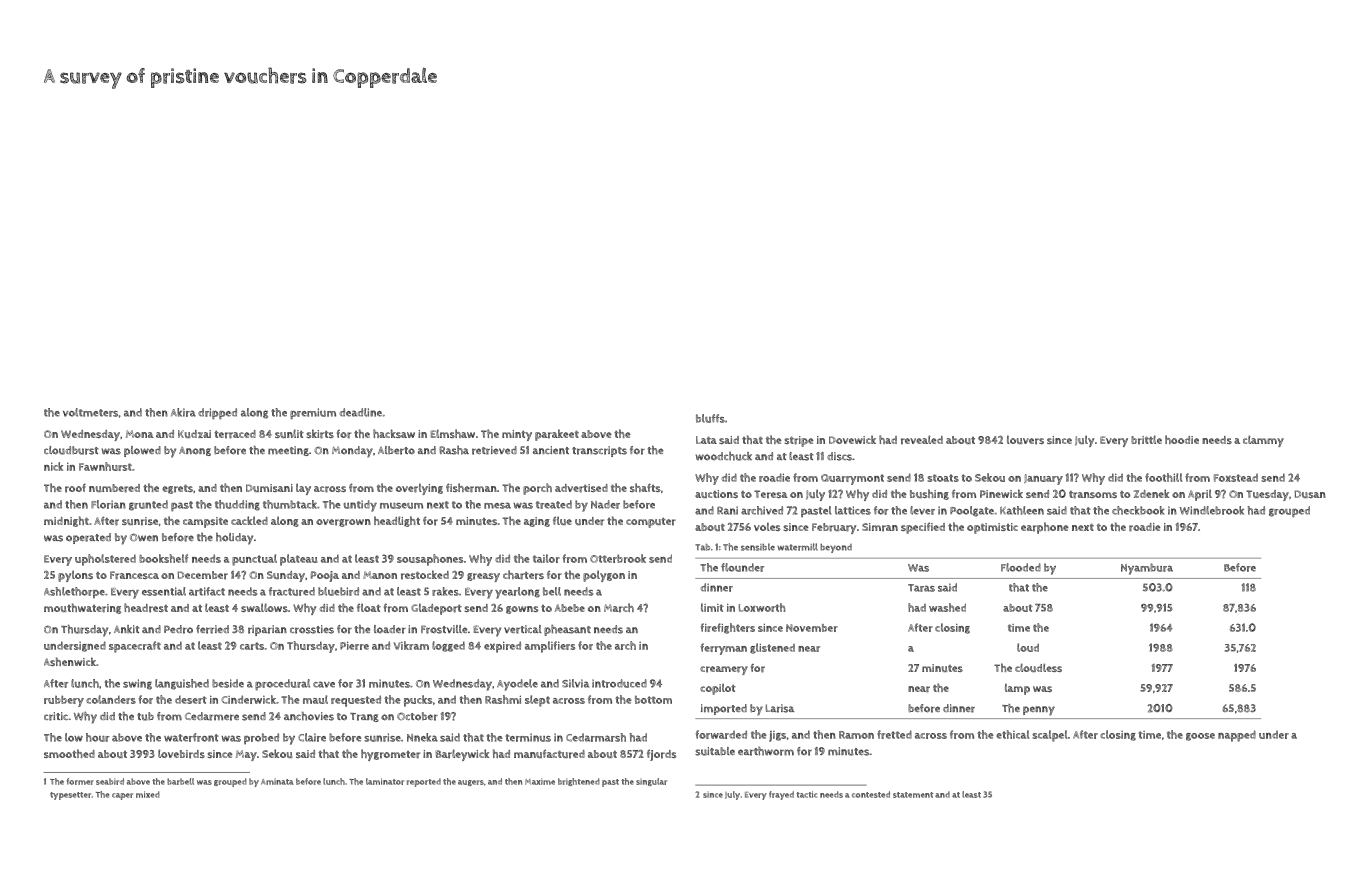 Image resolution: width=1372 pixels, height=887 pixels. What do you see at coordinates (727, 510) in the document?
I see `Rani` at bounding box center [727, 510].
